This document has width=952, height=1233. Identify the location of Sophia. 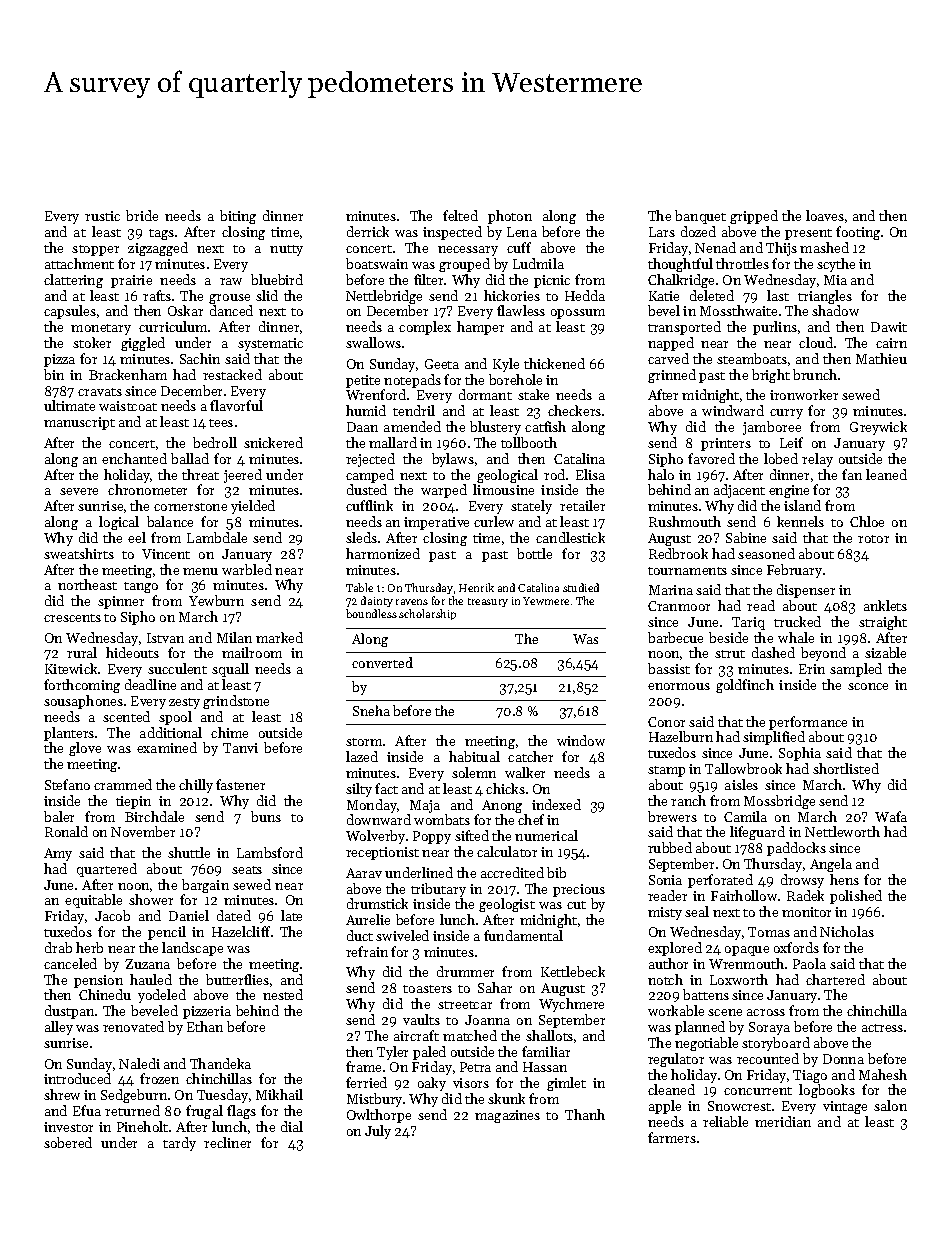
(800, 754).
